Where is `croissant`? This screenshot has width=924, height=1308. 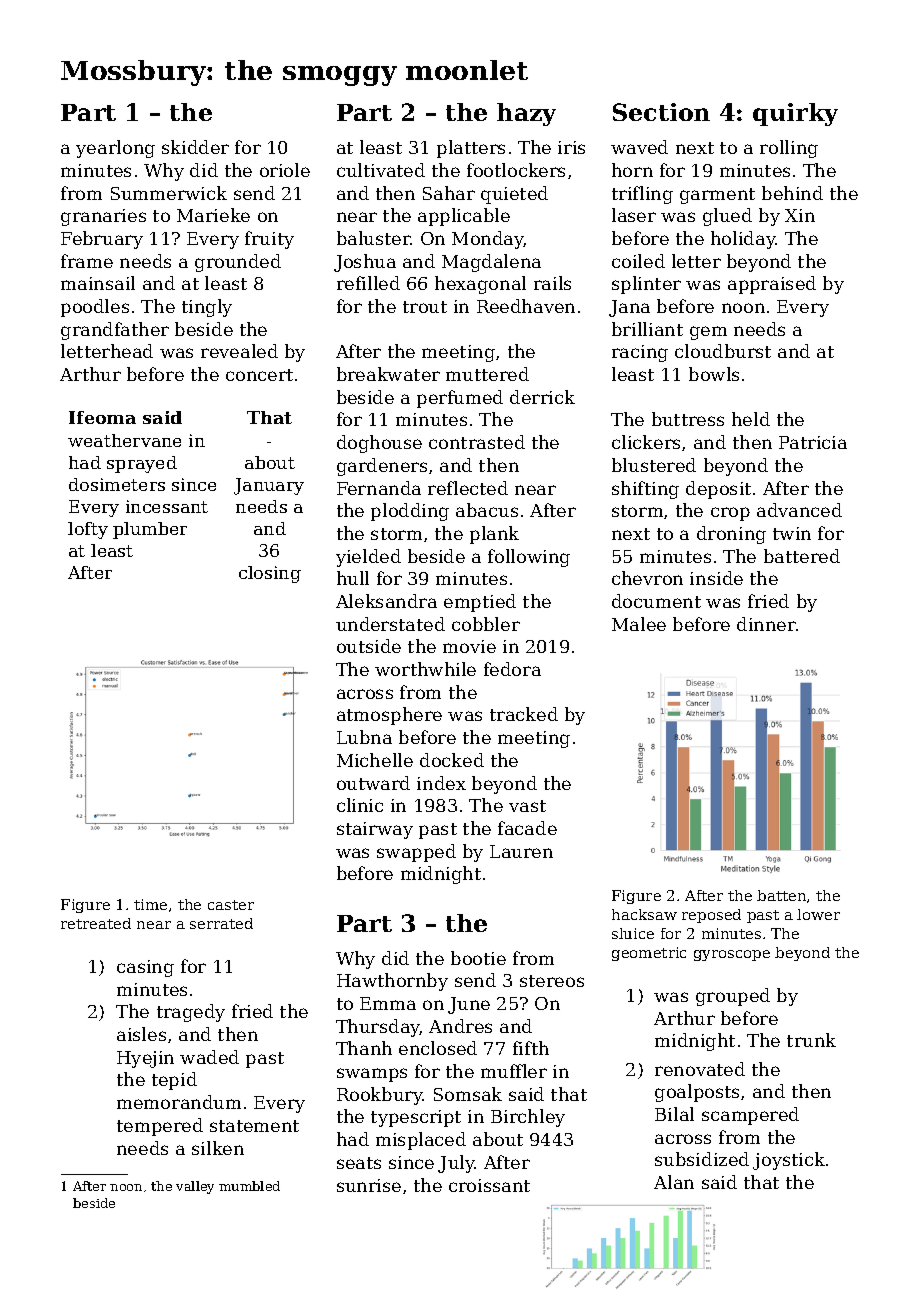 croissant is located at coordinates (489, 1185).
